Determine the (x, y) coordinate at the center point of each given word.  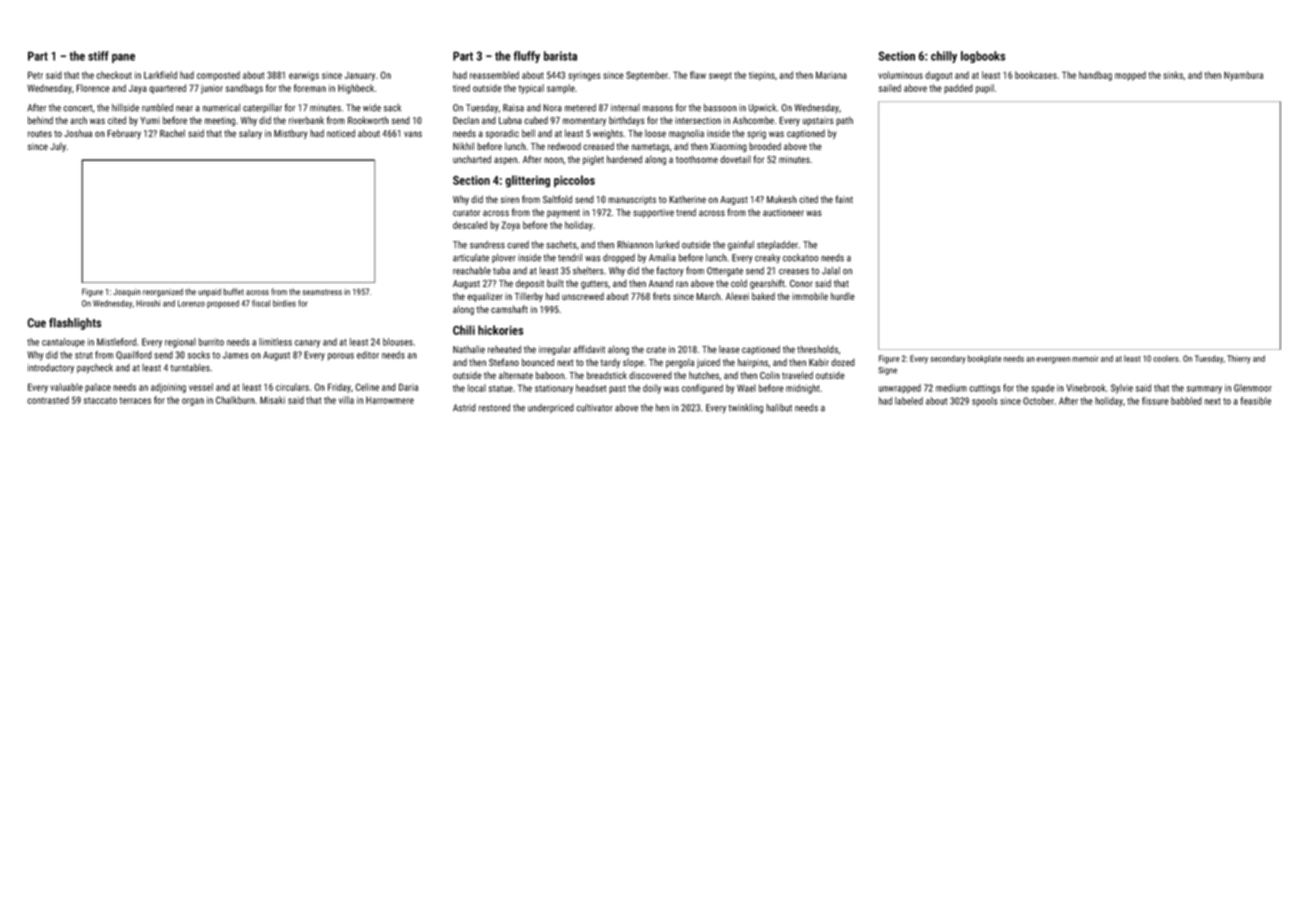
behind (40, 120)
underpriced (551, 408)
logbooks (983, 57)
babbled (1186, 401)
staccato (100, 400)
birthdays (627, 121)
